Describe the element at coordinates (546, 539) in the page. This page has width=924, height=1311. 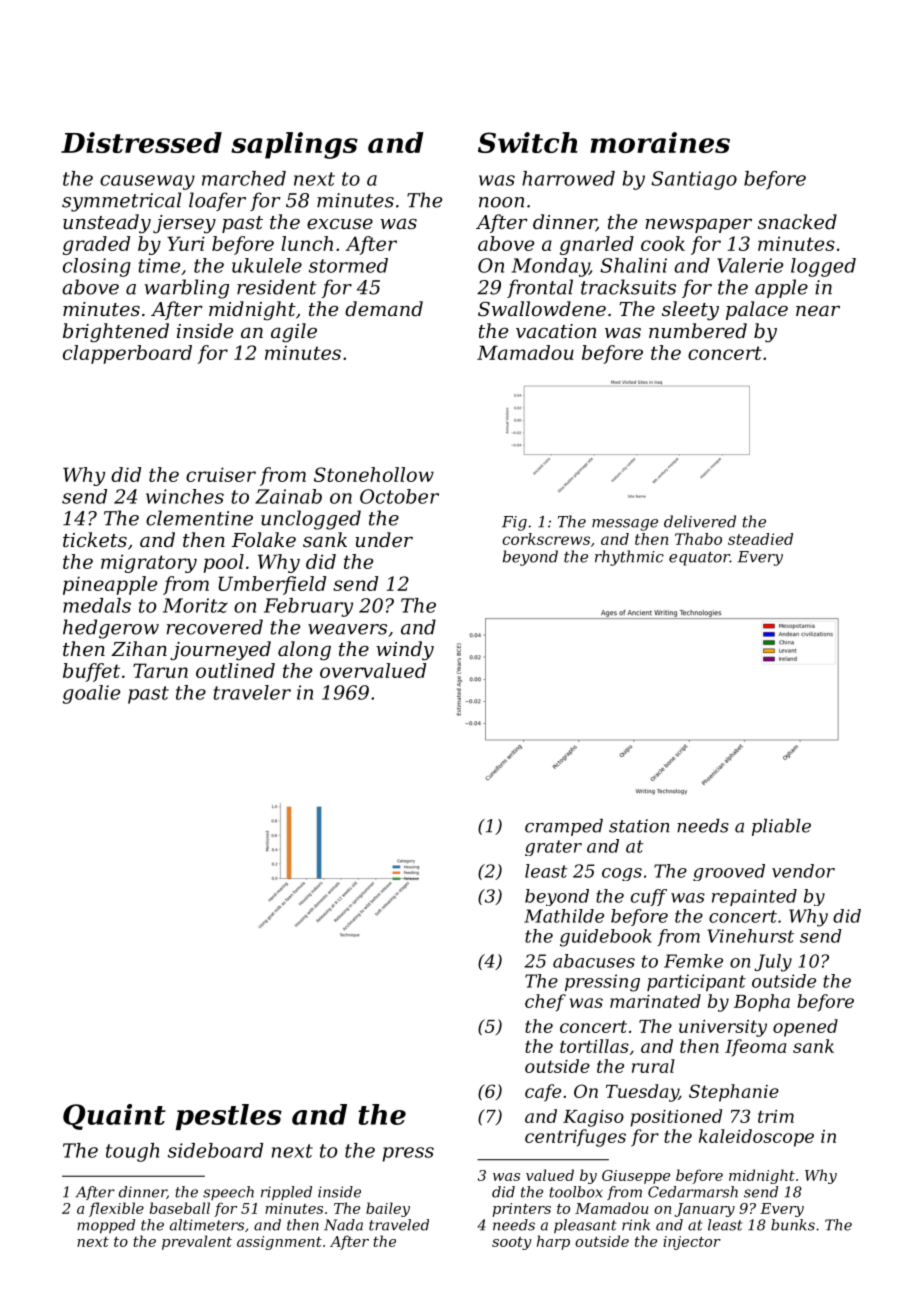
I see `corkscrews` at that location.
